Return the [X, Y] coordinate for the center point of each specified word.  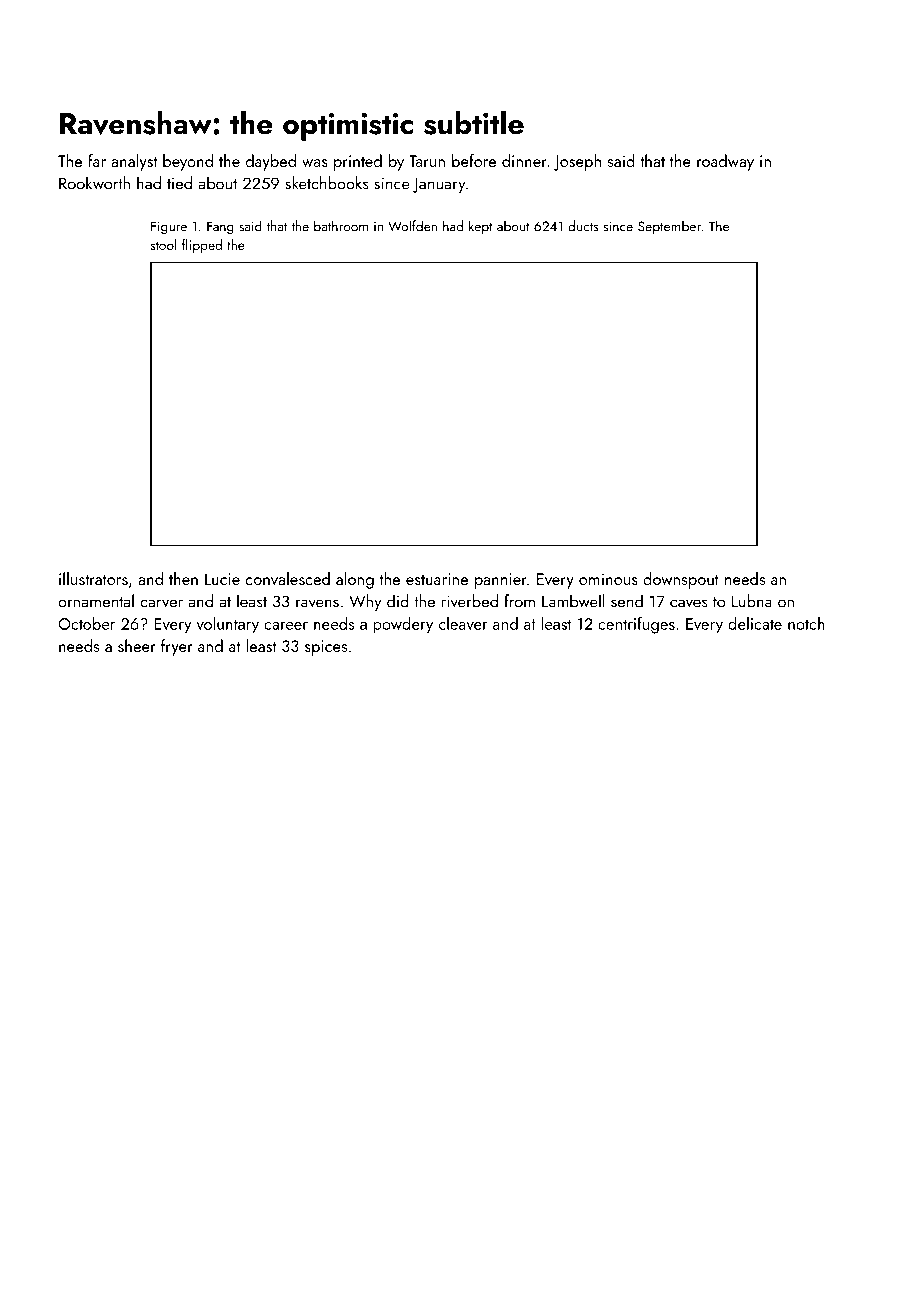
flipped [202, 246]
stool [163, 244]
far [97, 160]
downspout [681, 580]
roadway [725, 162]
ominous [608, 579]
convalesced [288, 578]
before [474, 160]
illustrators [93, 578]
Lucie [222, 579]
